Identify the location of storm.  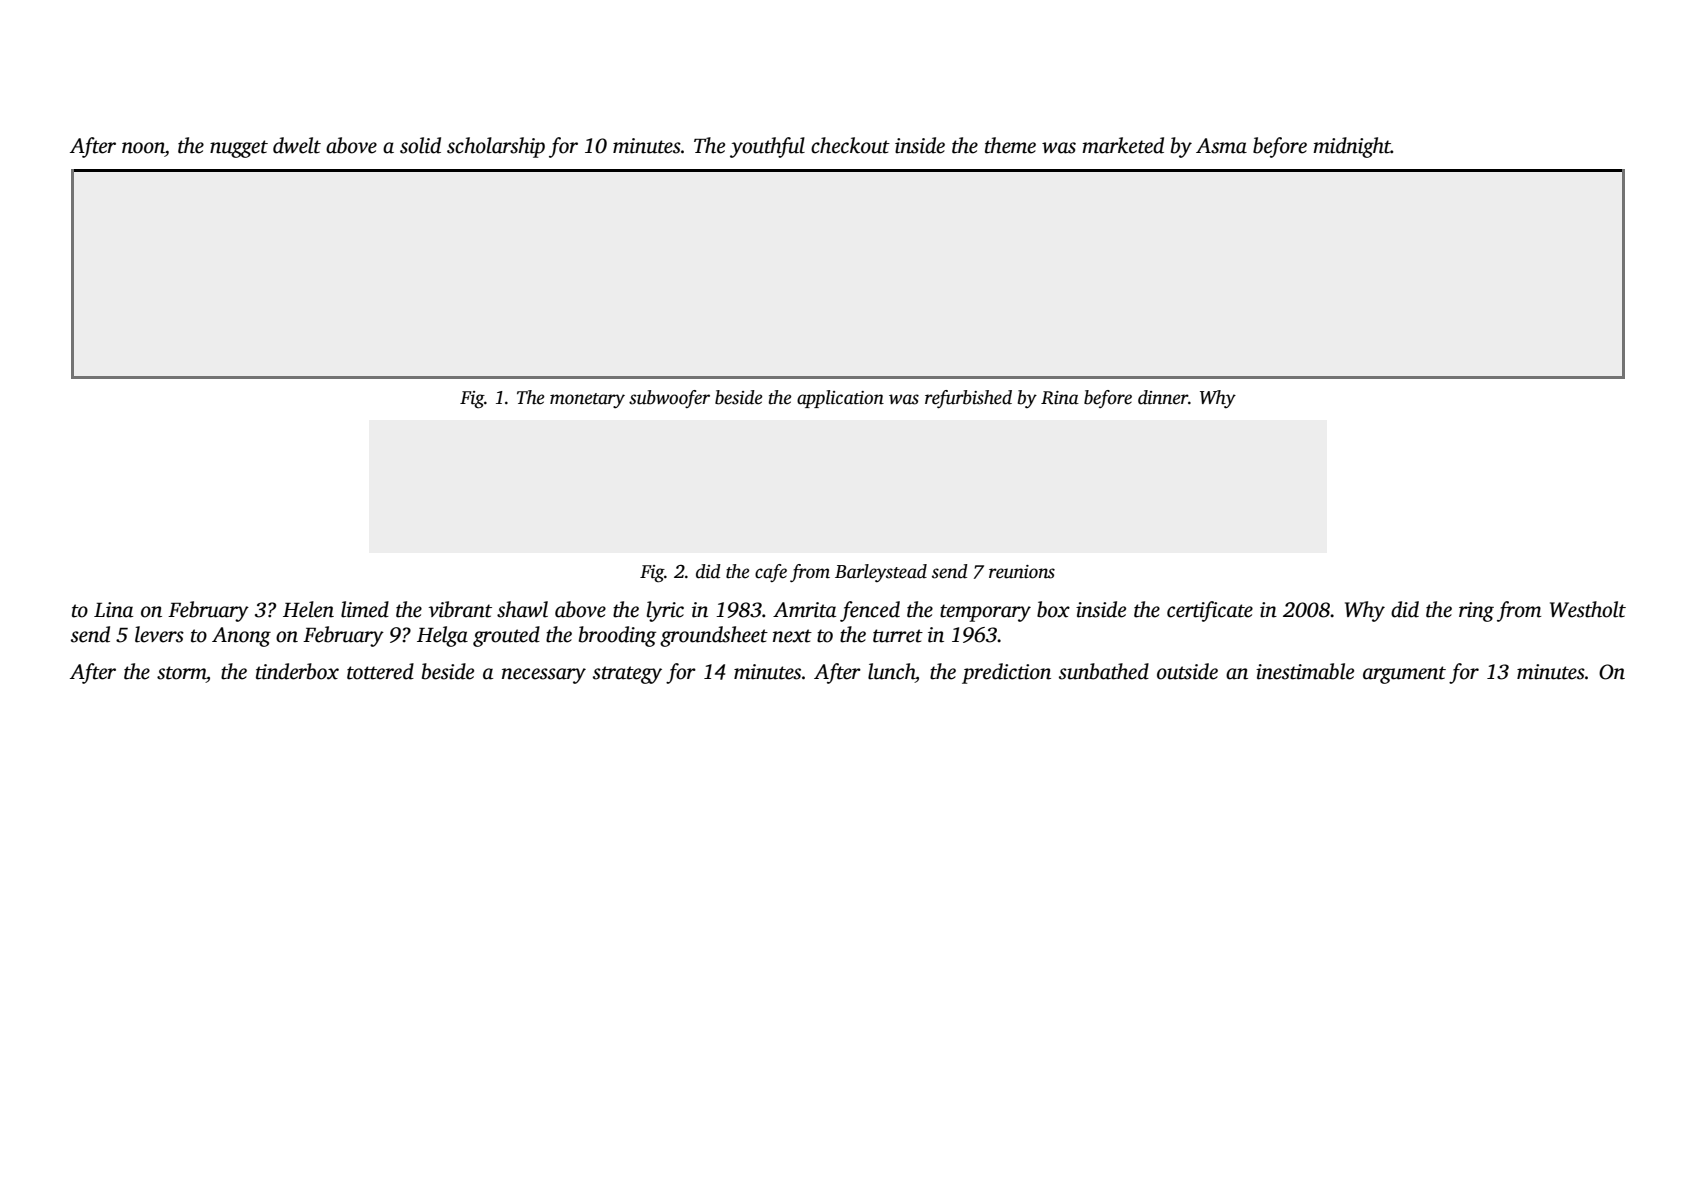
(181, 673).
